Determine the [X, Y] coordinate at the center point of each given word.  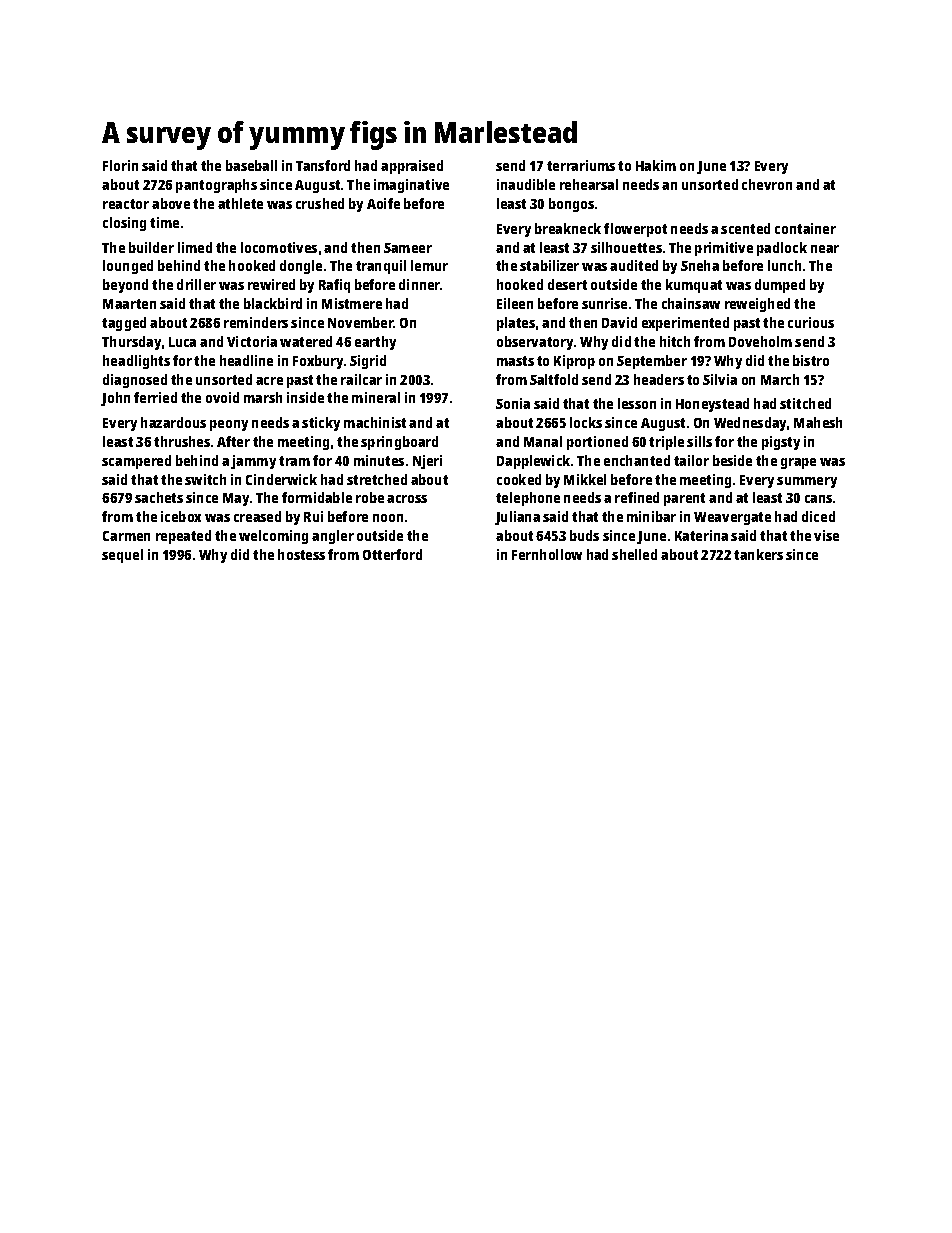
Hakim [656, 165]
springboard [399, 443]
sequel [122, 556]
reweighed [757, 305]
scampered [136, 462]
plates [516, 324]
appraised [412, 167]
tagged [124, 324]
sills [699, 441]
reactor [126, 204]
